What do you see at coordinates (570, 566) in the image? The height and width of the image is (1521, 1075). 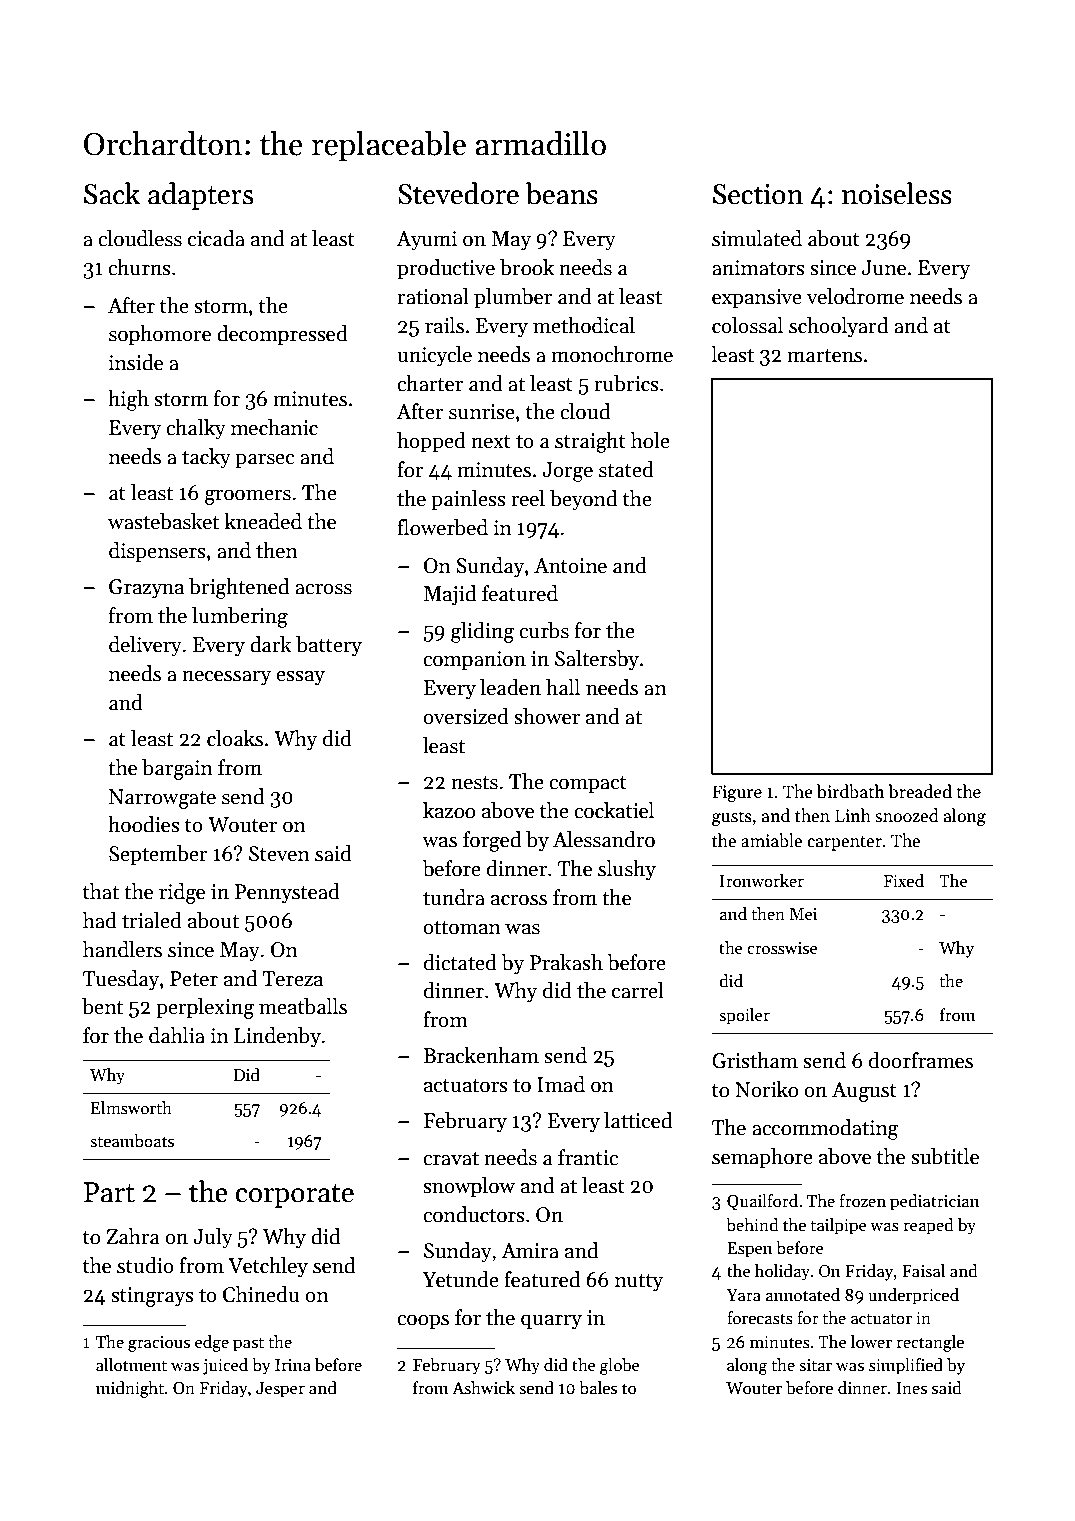 I see `Antoine` at bounding box center [570, 566].
